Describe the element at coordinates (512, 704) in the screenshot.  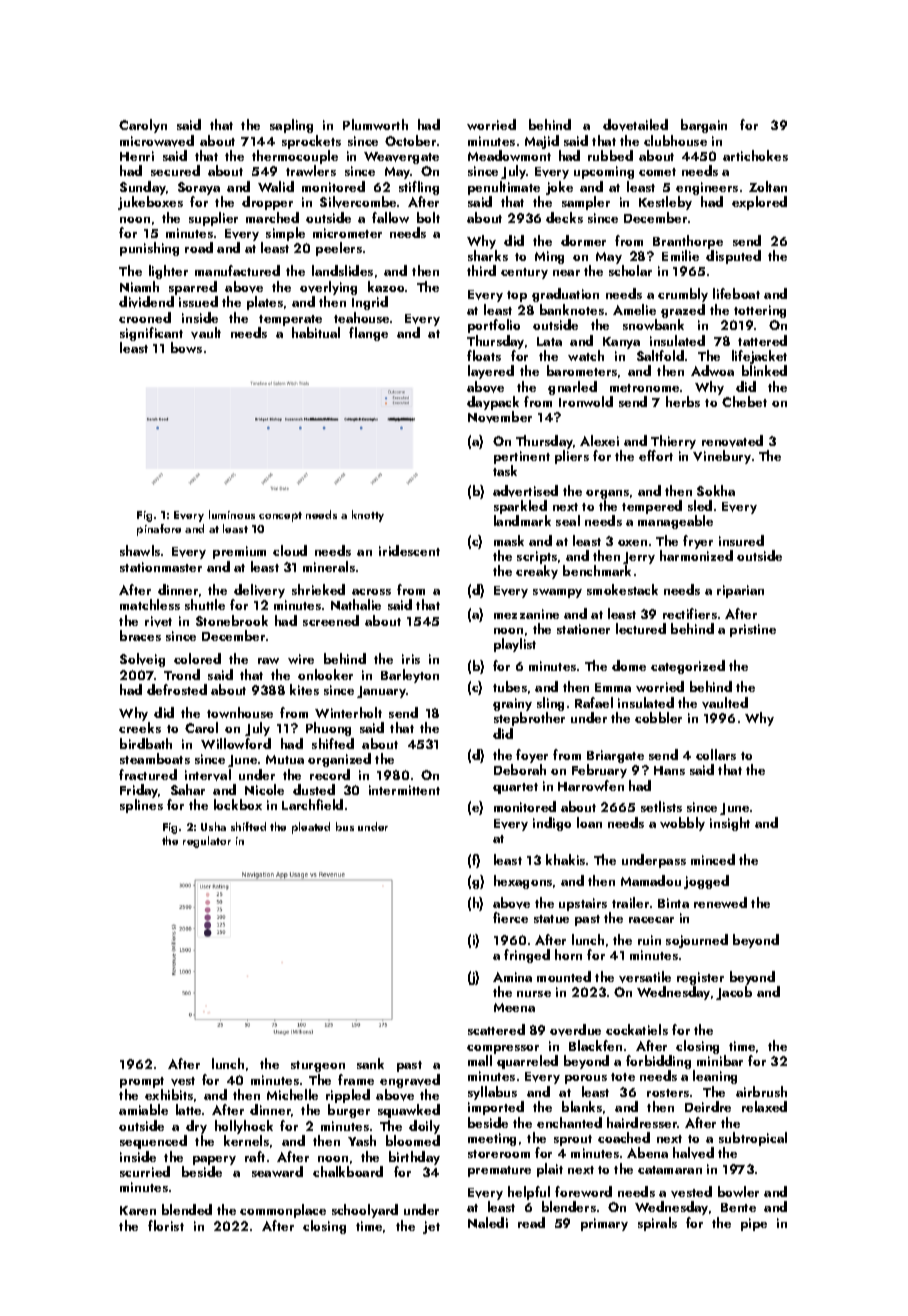
I see `grainy` at that location.
